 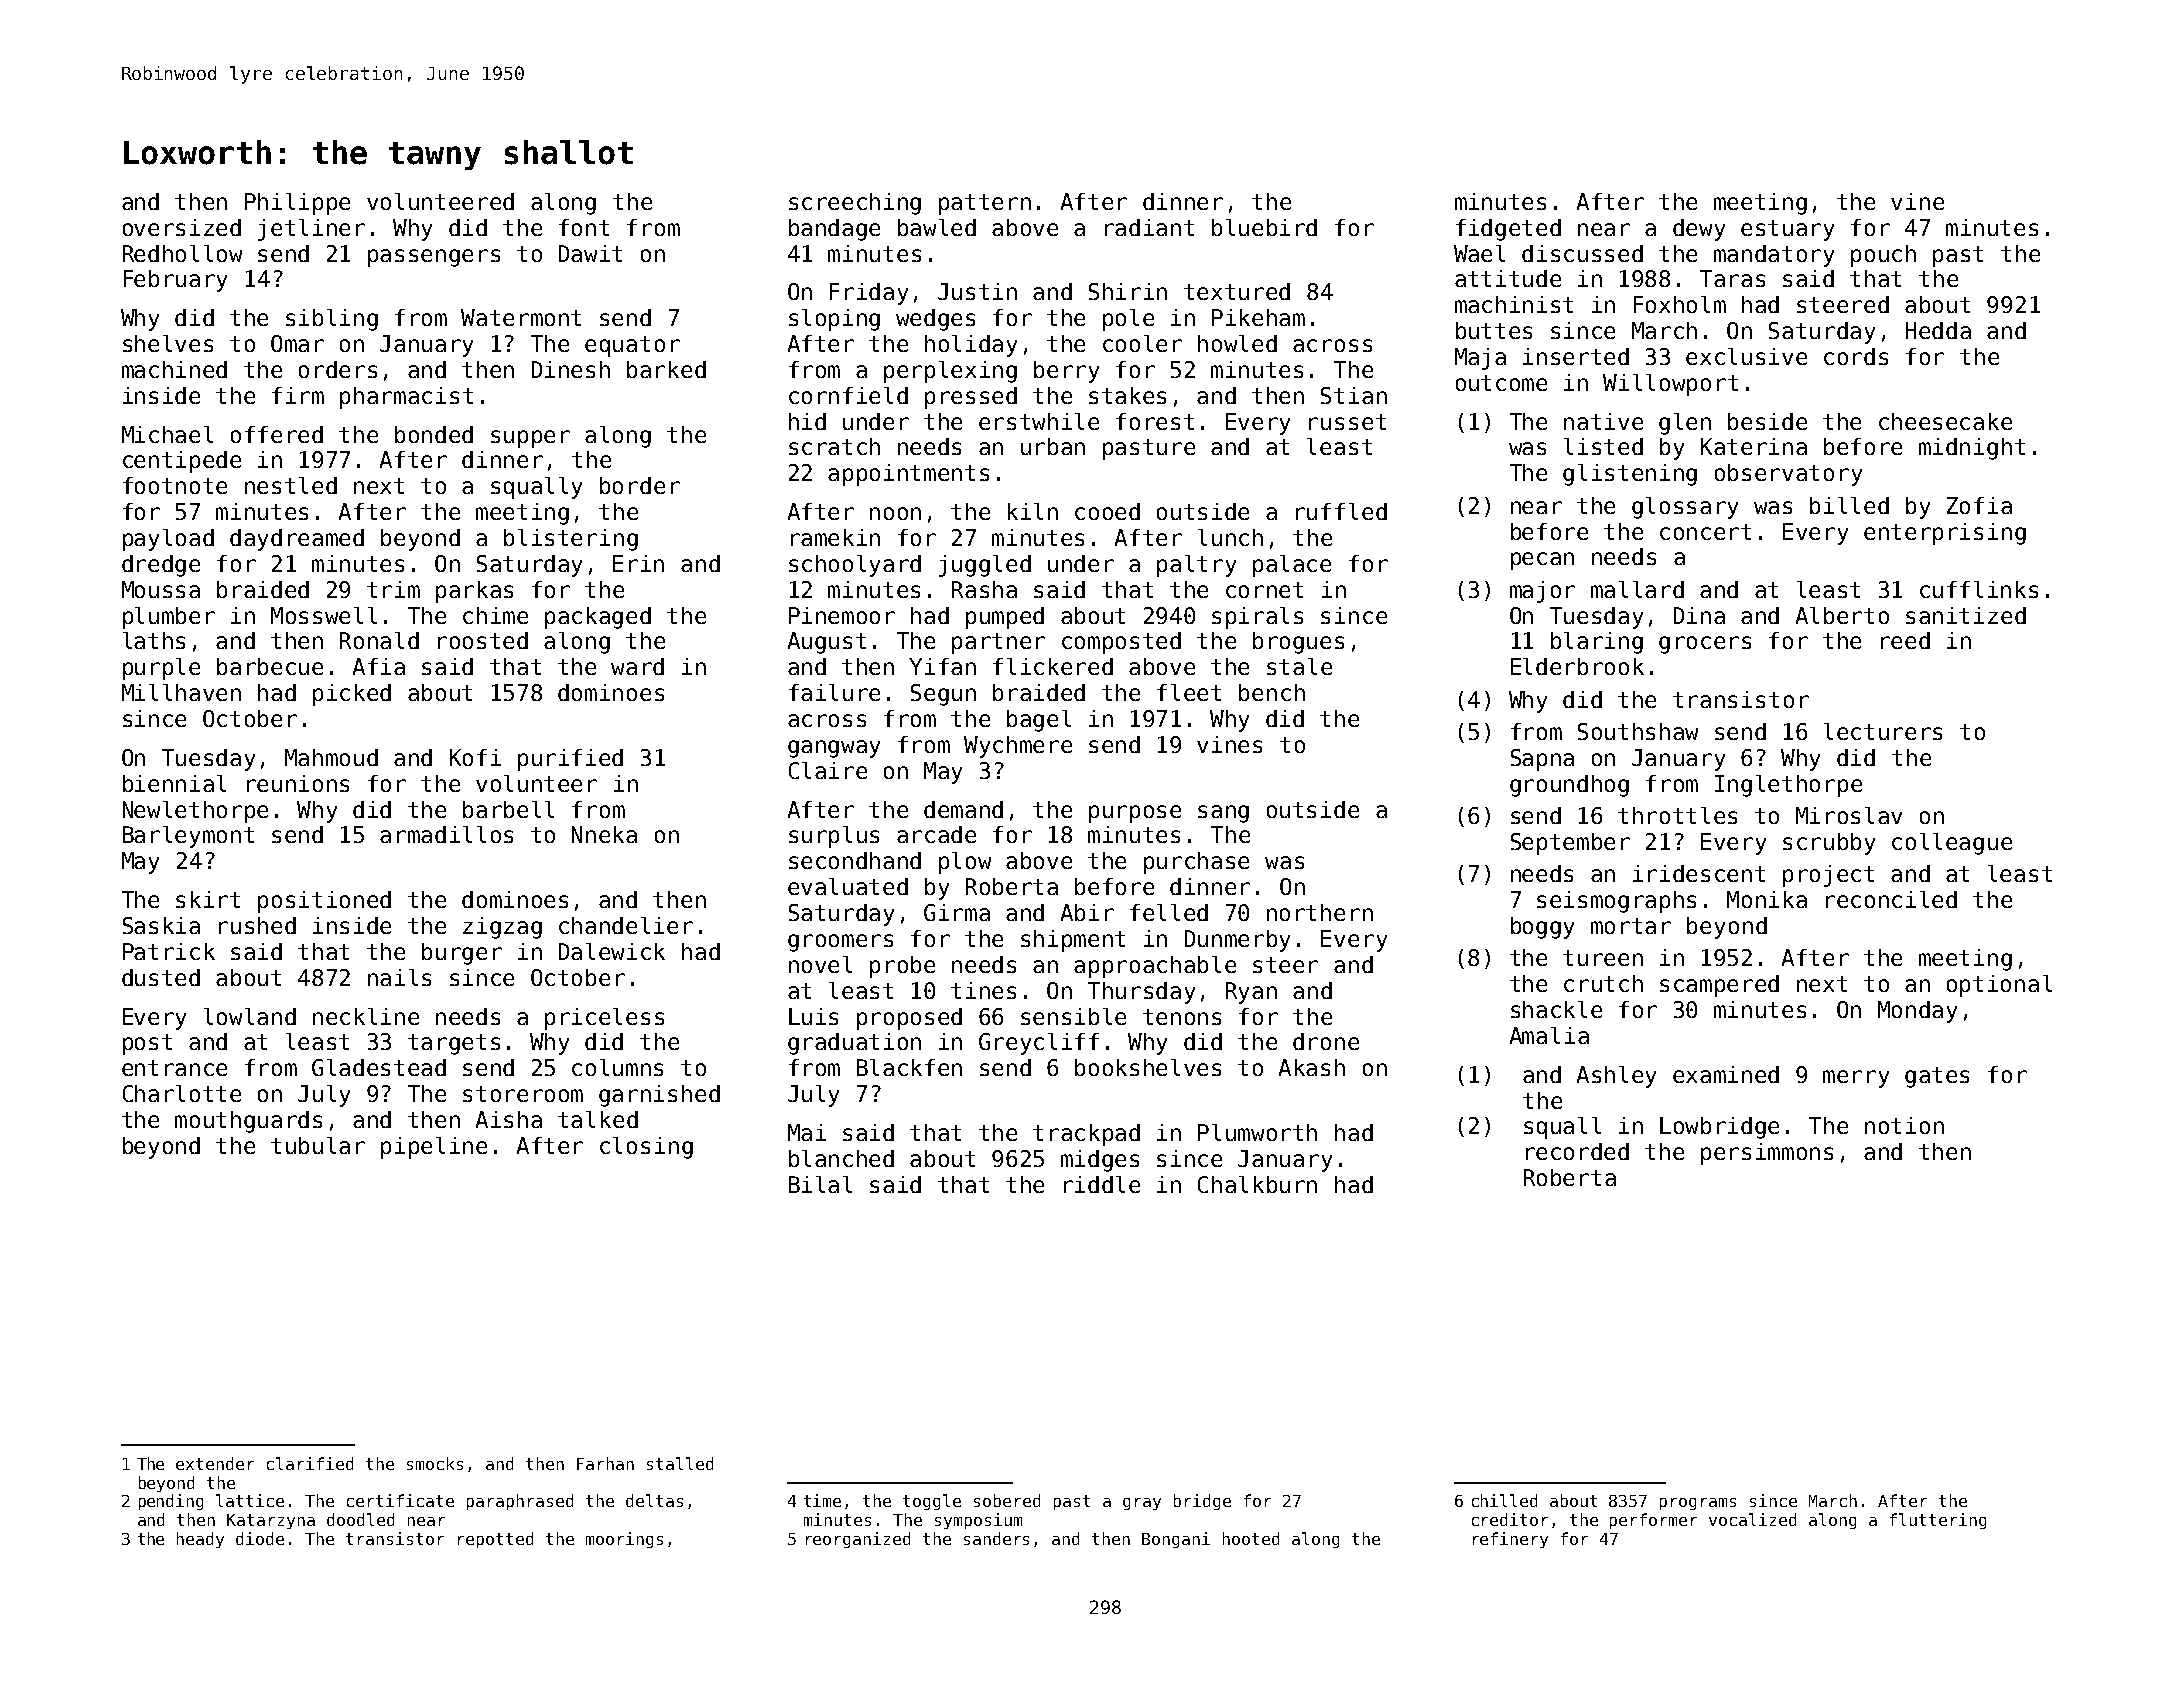 What do you see at coordinates (1149, 227) in the screenshot?
I see `radiant` at bounding box center [1149, 227].
